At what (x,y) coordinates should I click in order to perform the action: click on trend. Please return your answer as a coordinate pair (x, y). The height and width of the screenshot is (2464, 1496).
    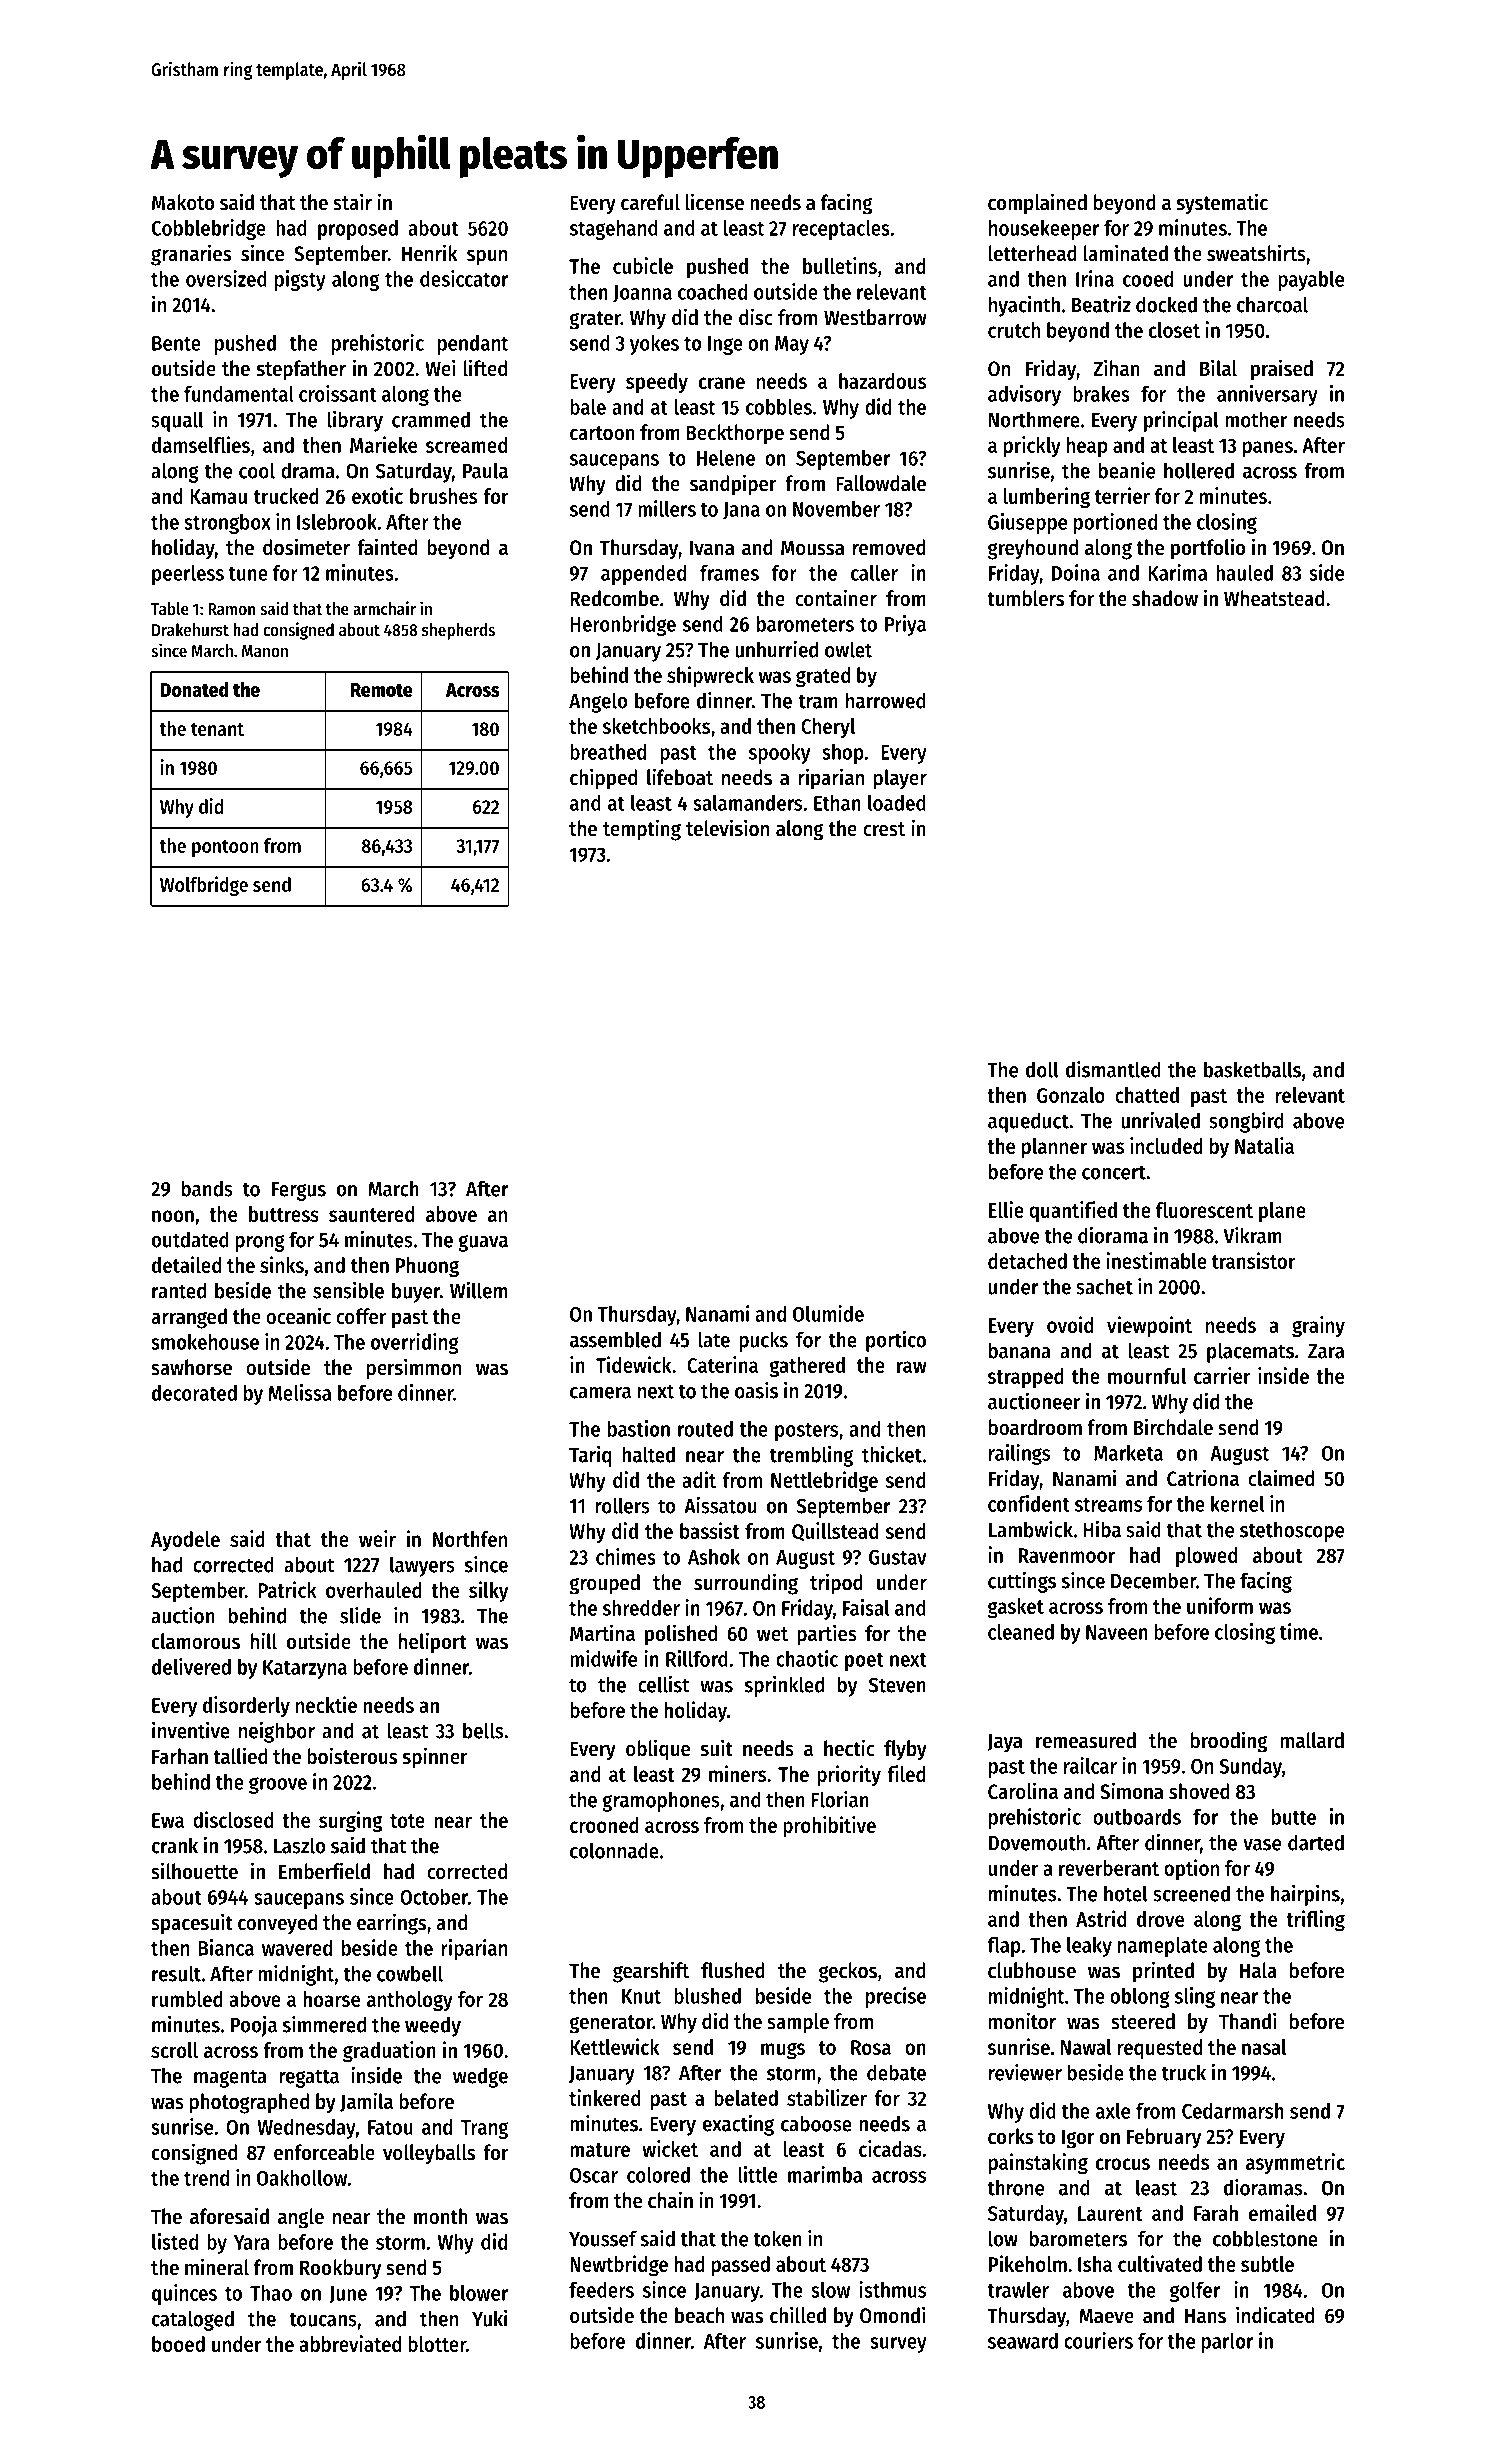
    Looking at the image, I should click on (206, 2178).
